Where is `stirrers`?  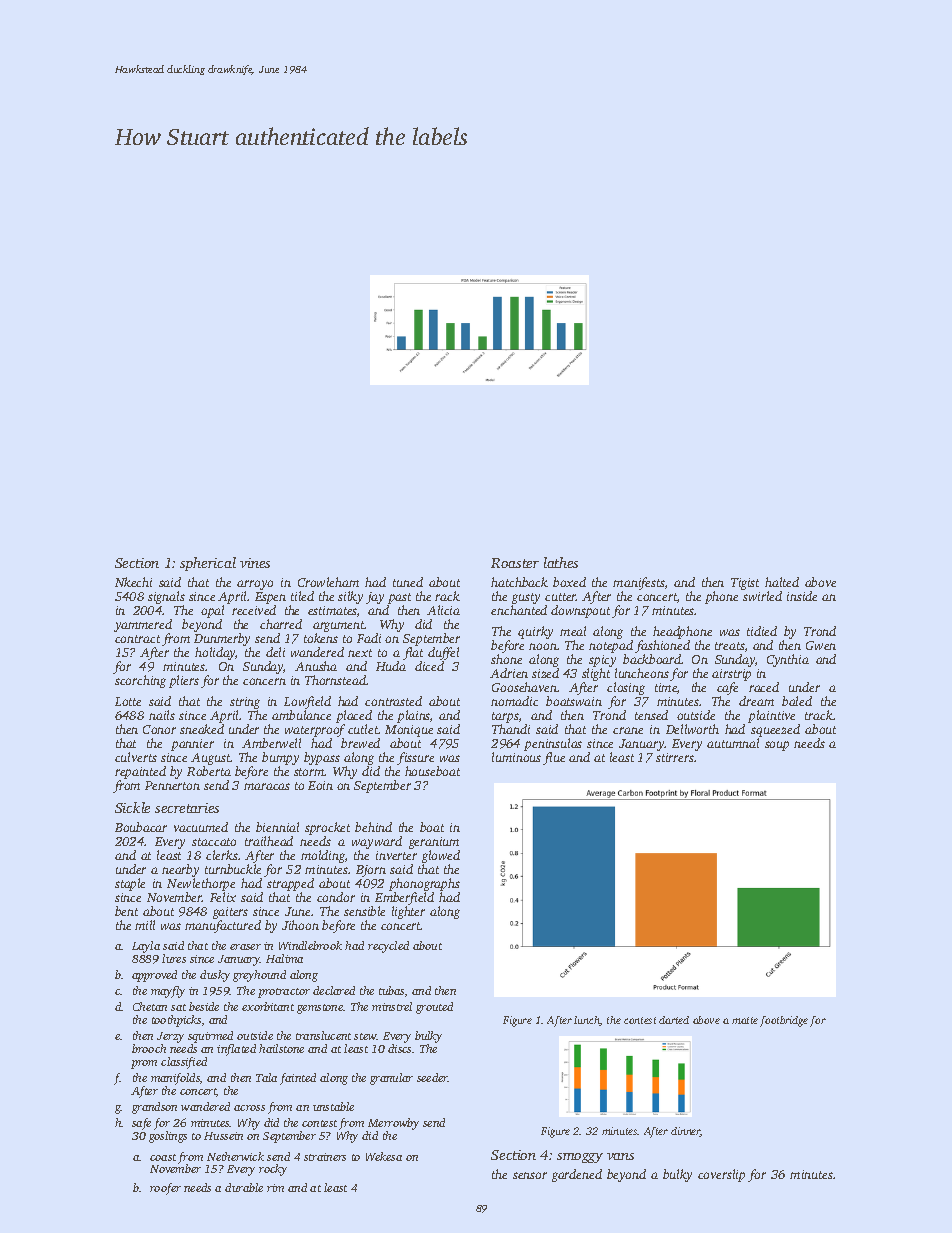
stirrers is located at coordinates (675, 757).
